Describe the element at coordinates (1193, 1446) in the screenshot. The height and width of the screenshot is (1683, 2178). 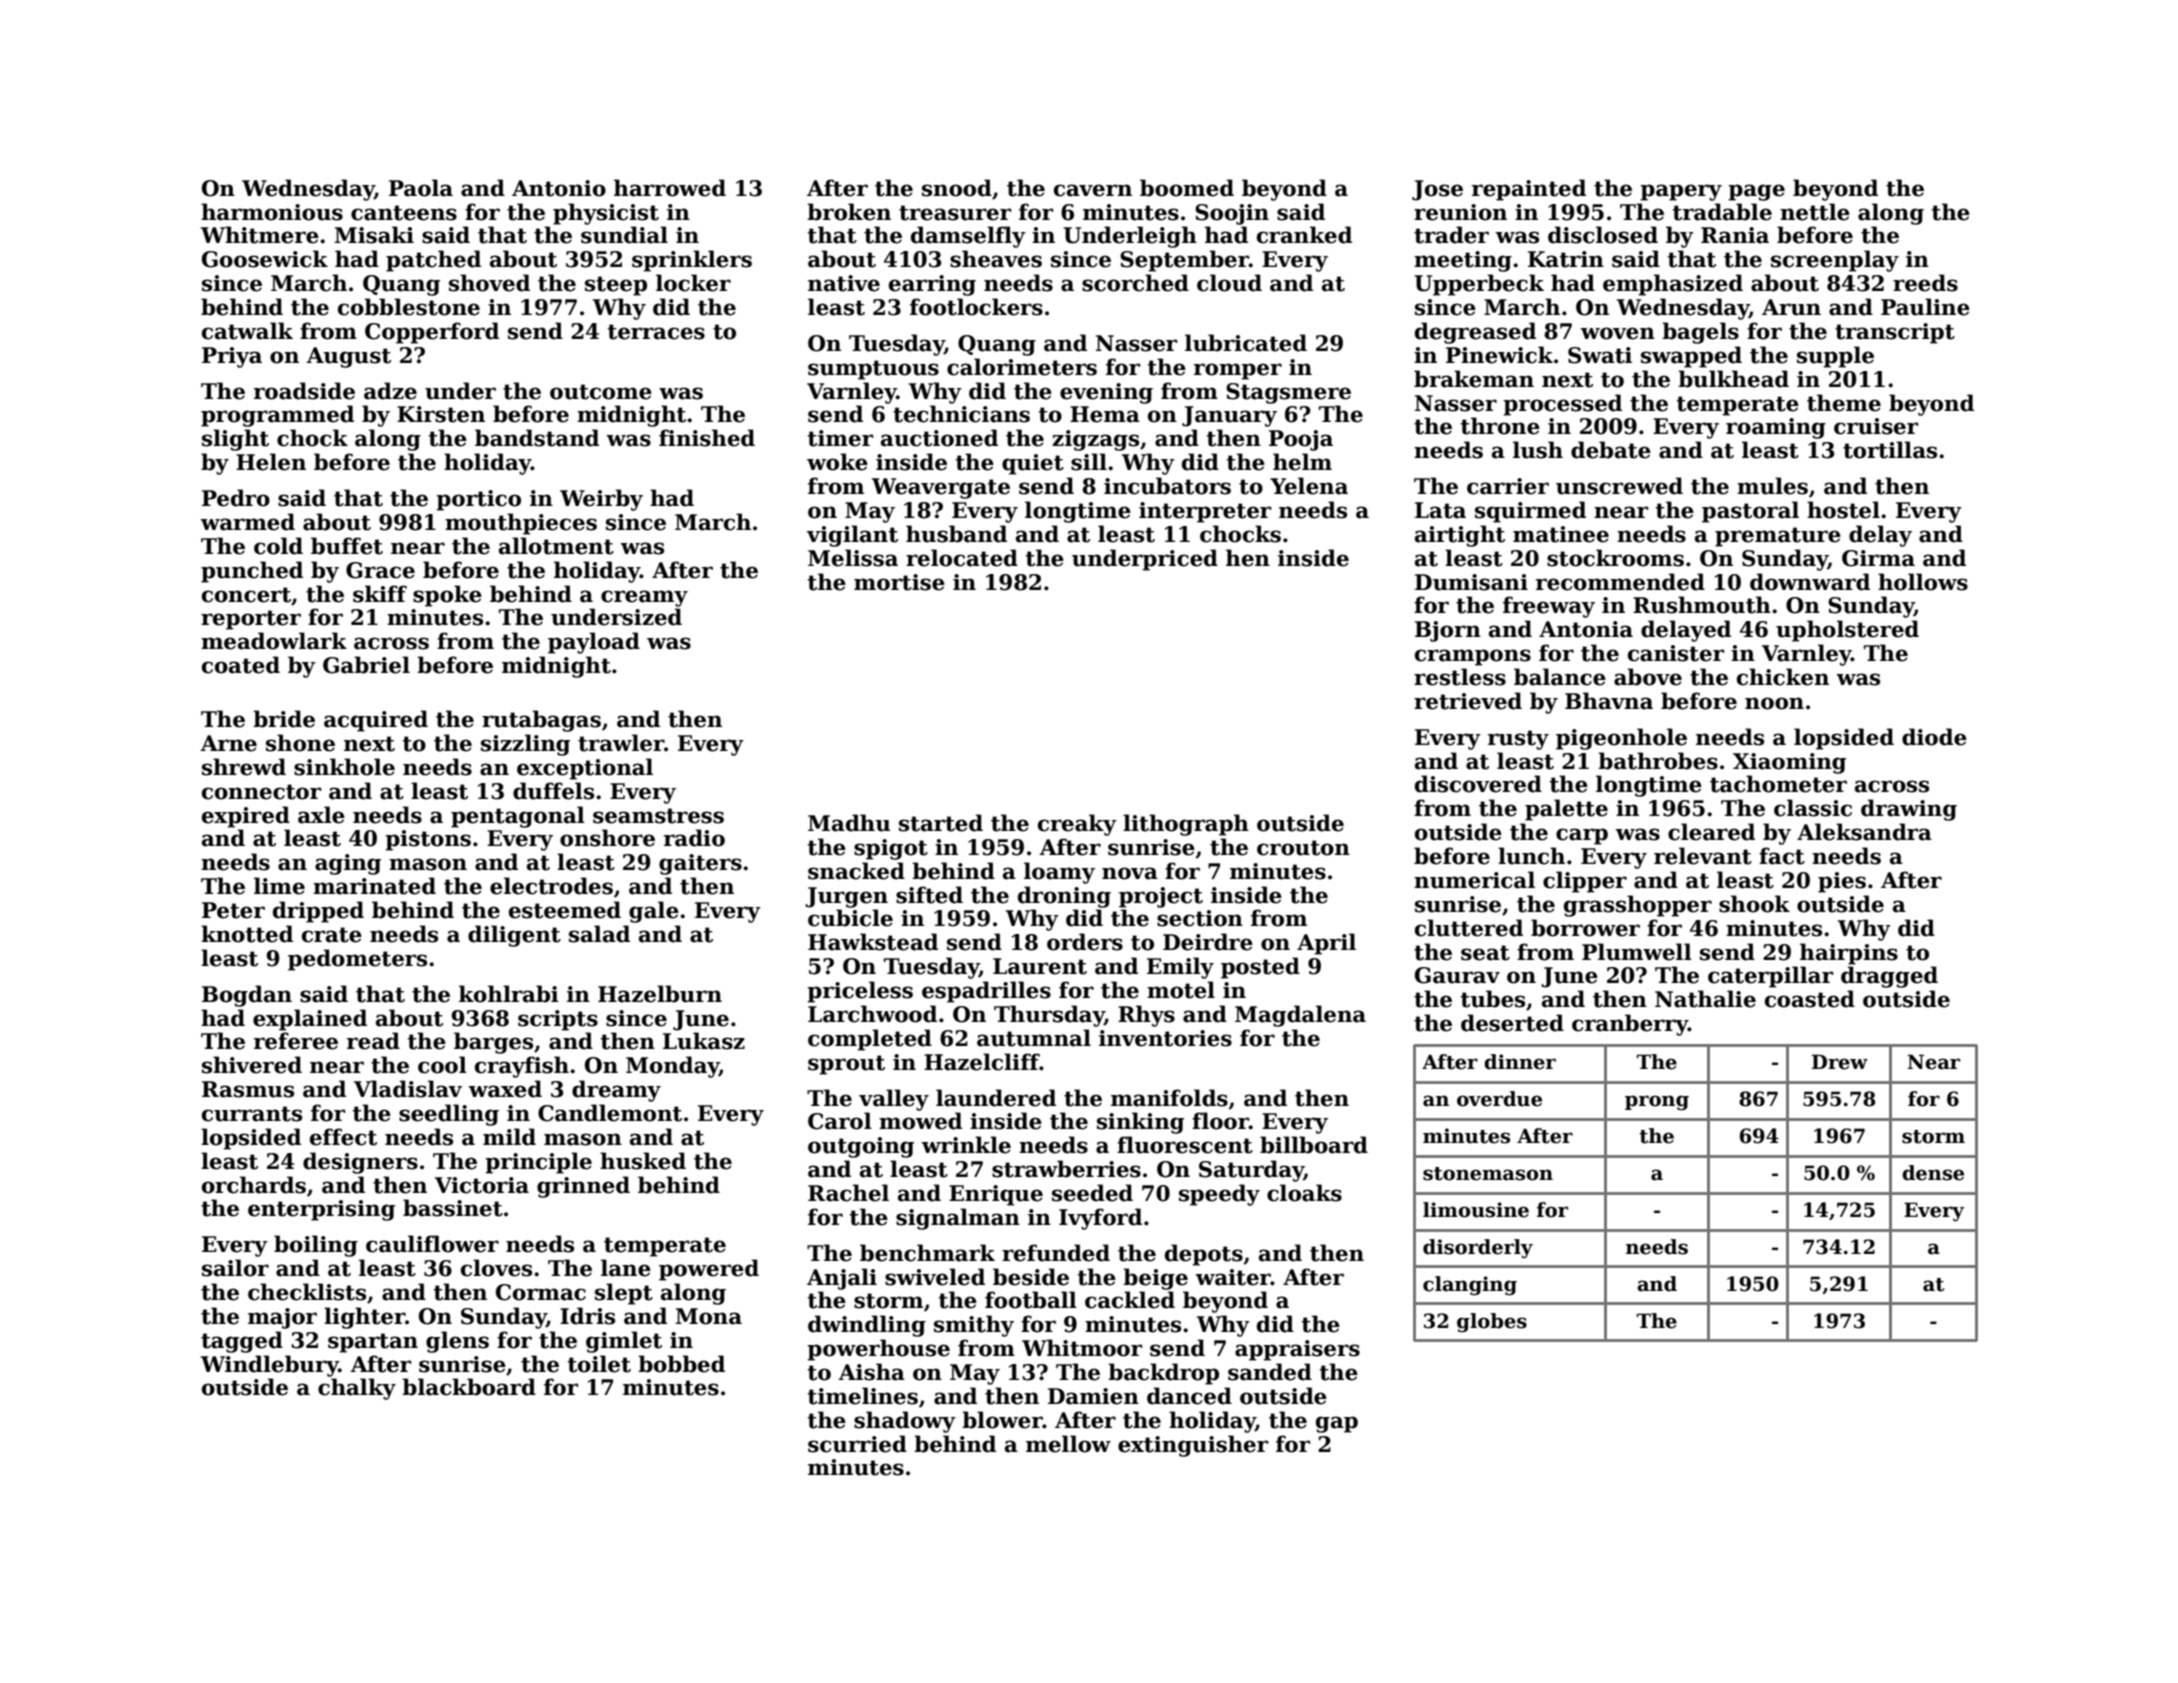
I see `extinguisher` at that location.
